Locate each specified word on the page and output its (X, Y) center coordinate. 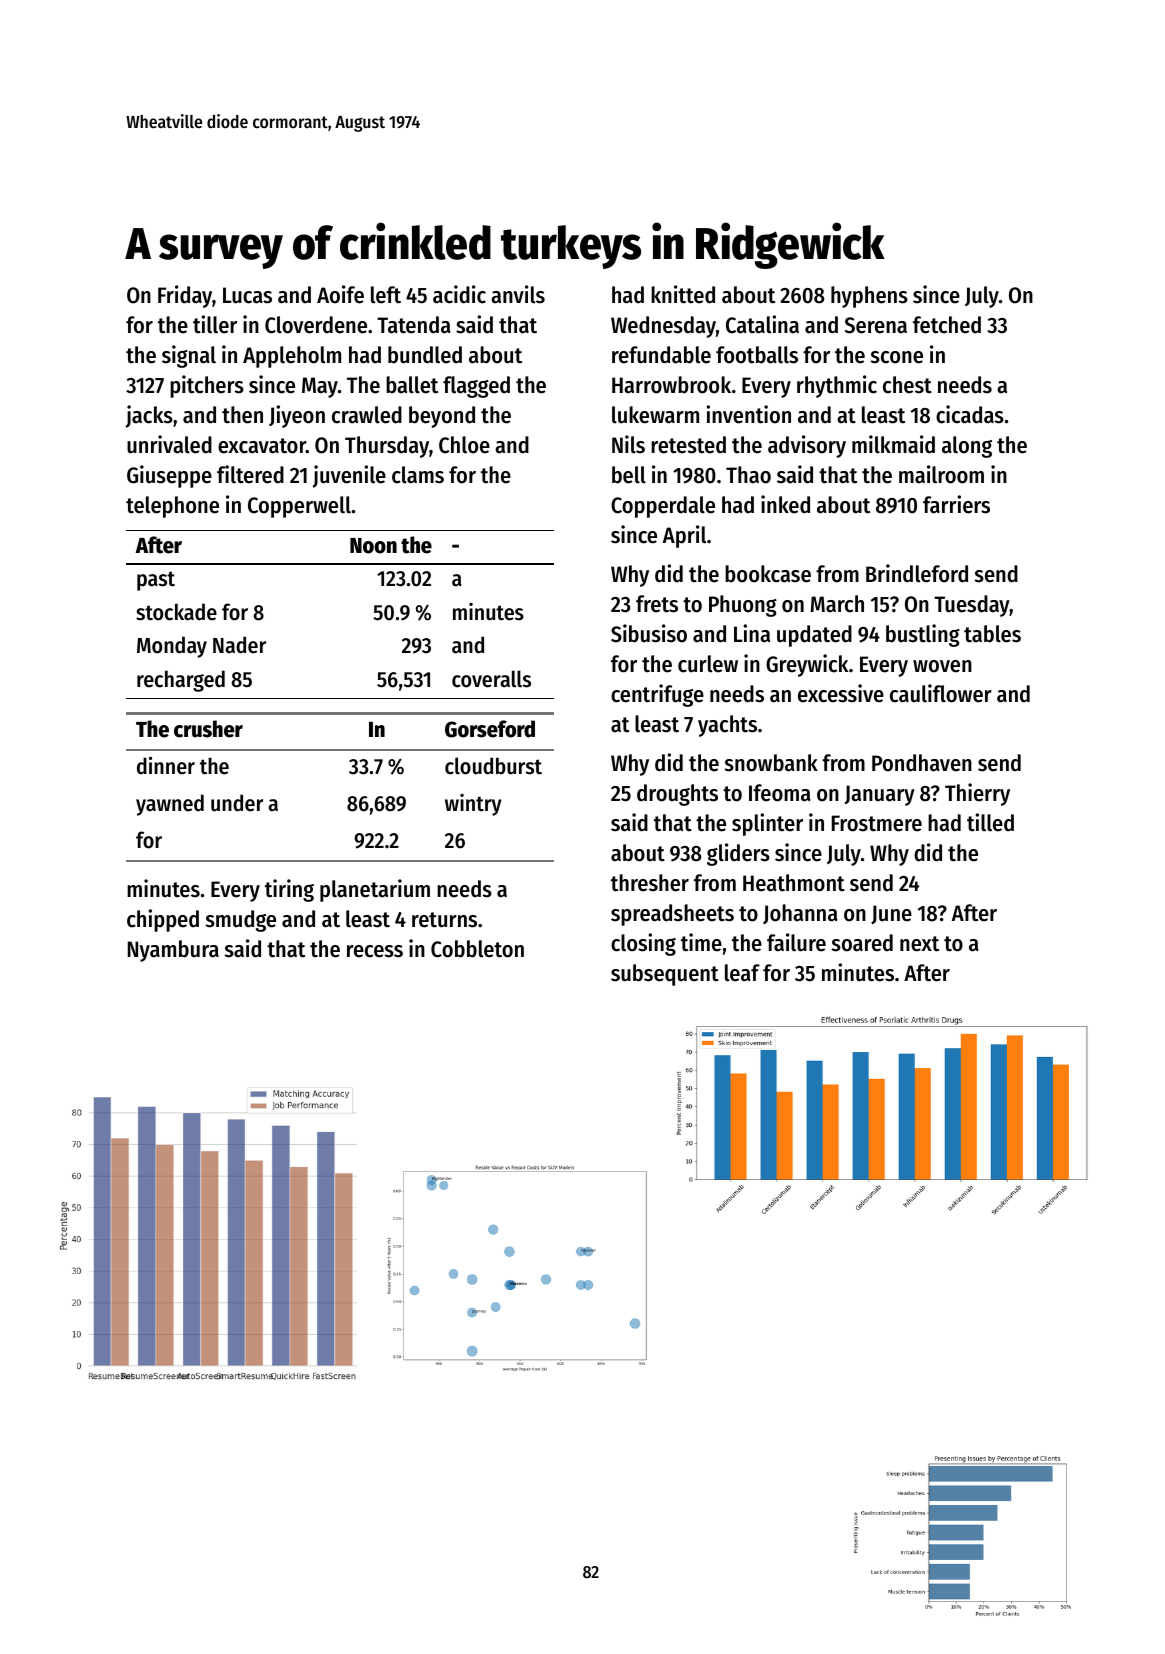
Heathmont (794, 883)
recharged (181, 681)
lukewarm (655, 415)
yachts (727, 726)
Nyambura (173, 951)
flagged (476, 387)
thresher (650, 883)
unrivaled (169, 444)
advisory (807, 446)
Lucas (247, 295)
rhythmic (837, 386)
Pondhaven (922, 763)
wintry (473, 805)
